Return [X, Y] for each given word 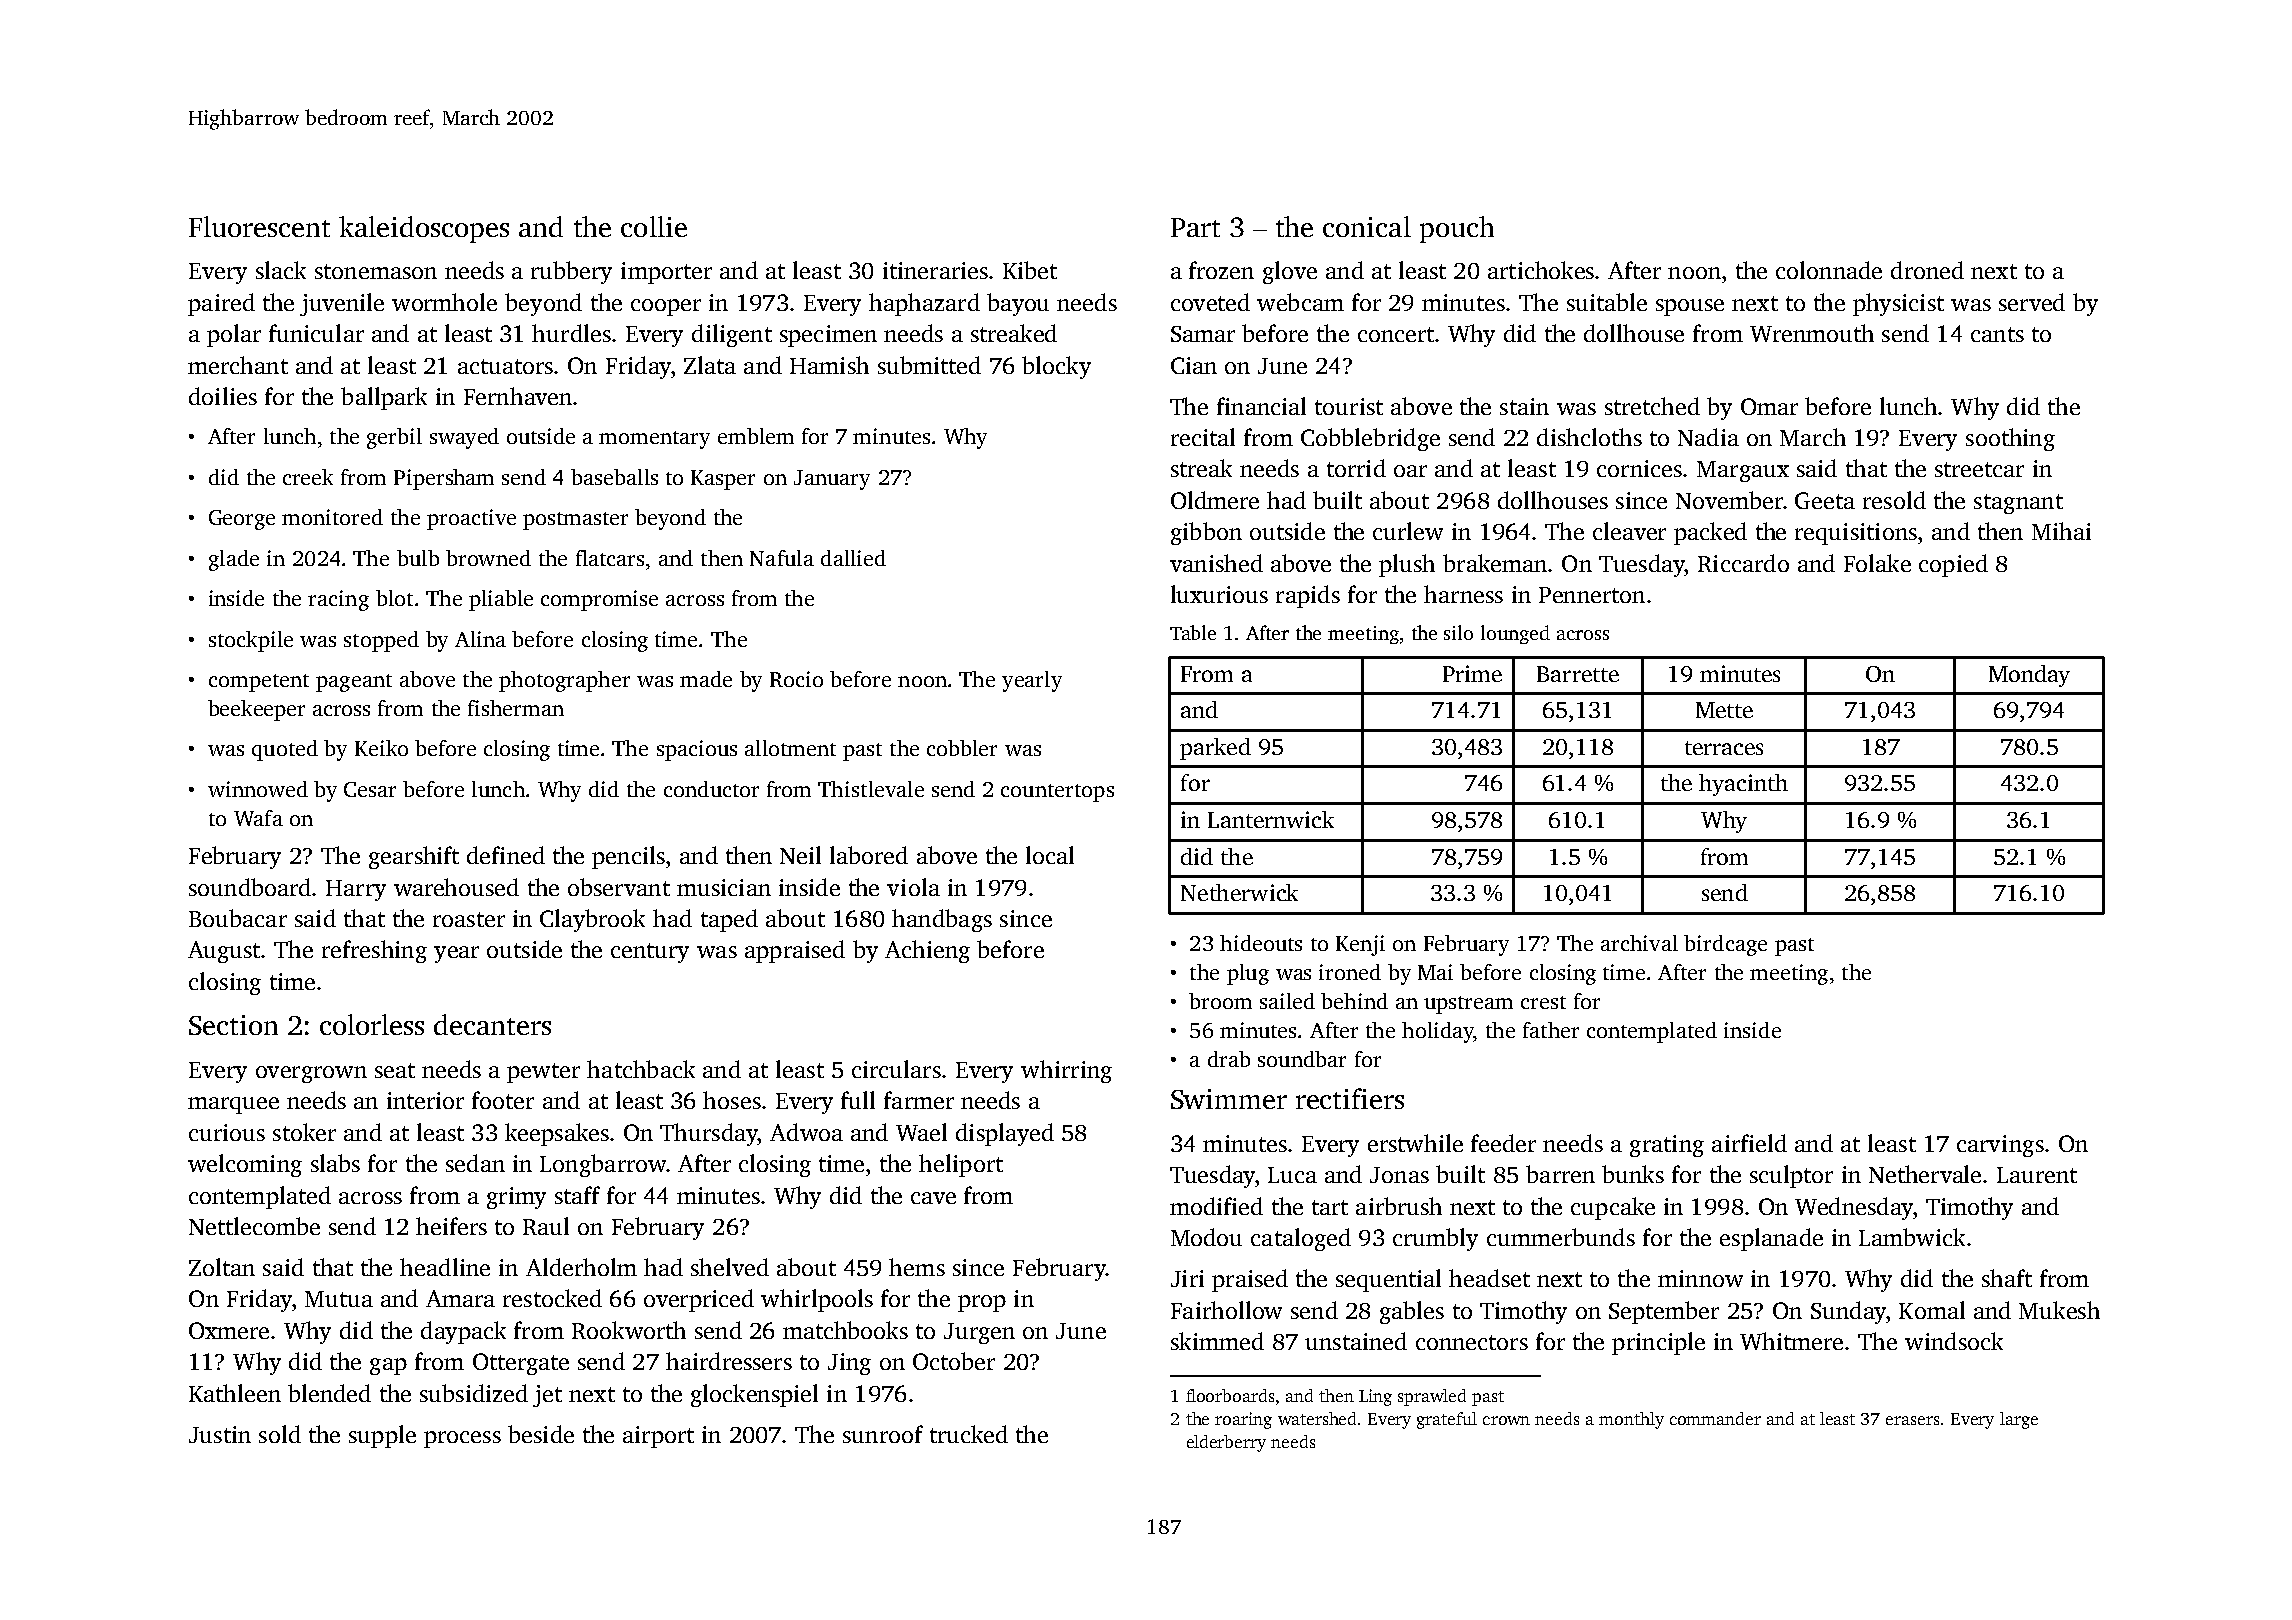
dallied [853, 558]
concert [1396, 334]
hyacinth [1743, 785]
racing [338, 600]
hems [917, 1267]
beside [541, 1434]
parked [1215, 749]
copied [1953, 565]
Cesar [370, 789]
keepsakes [557, 1134]
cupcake [1613, 1208]
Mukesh [2059, 1310]
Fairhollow [1226, 1310]
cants [1997, 334]
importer [666, 273]
